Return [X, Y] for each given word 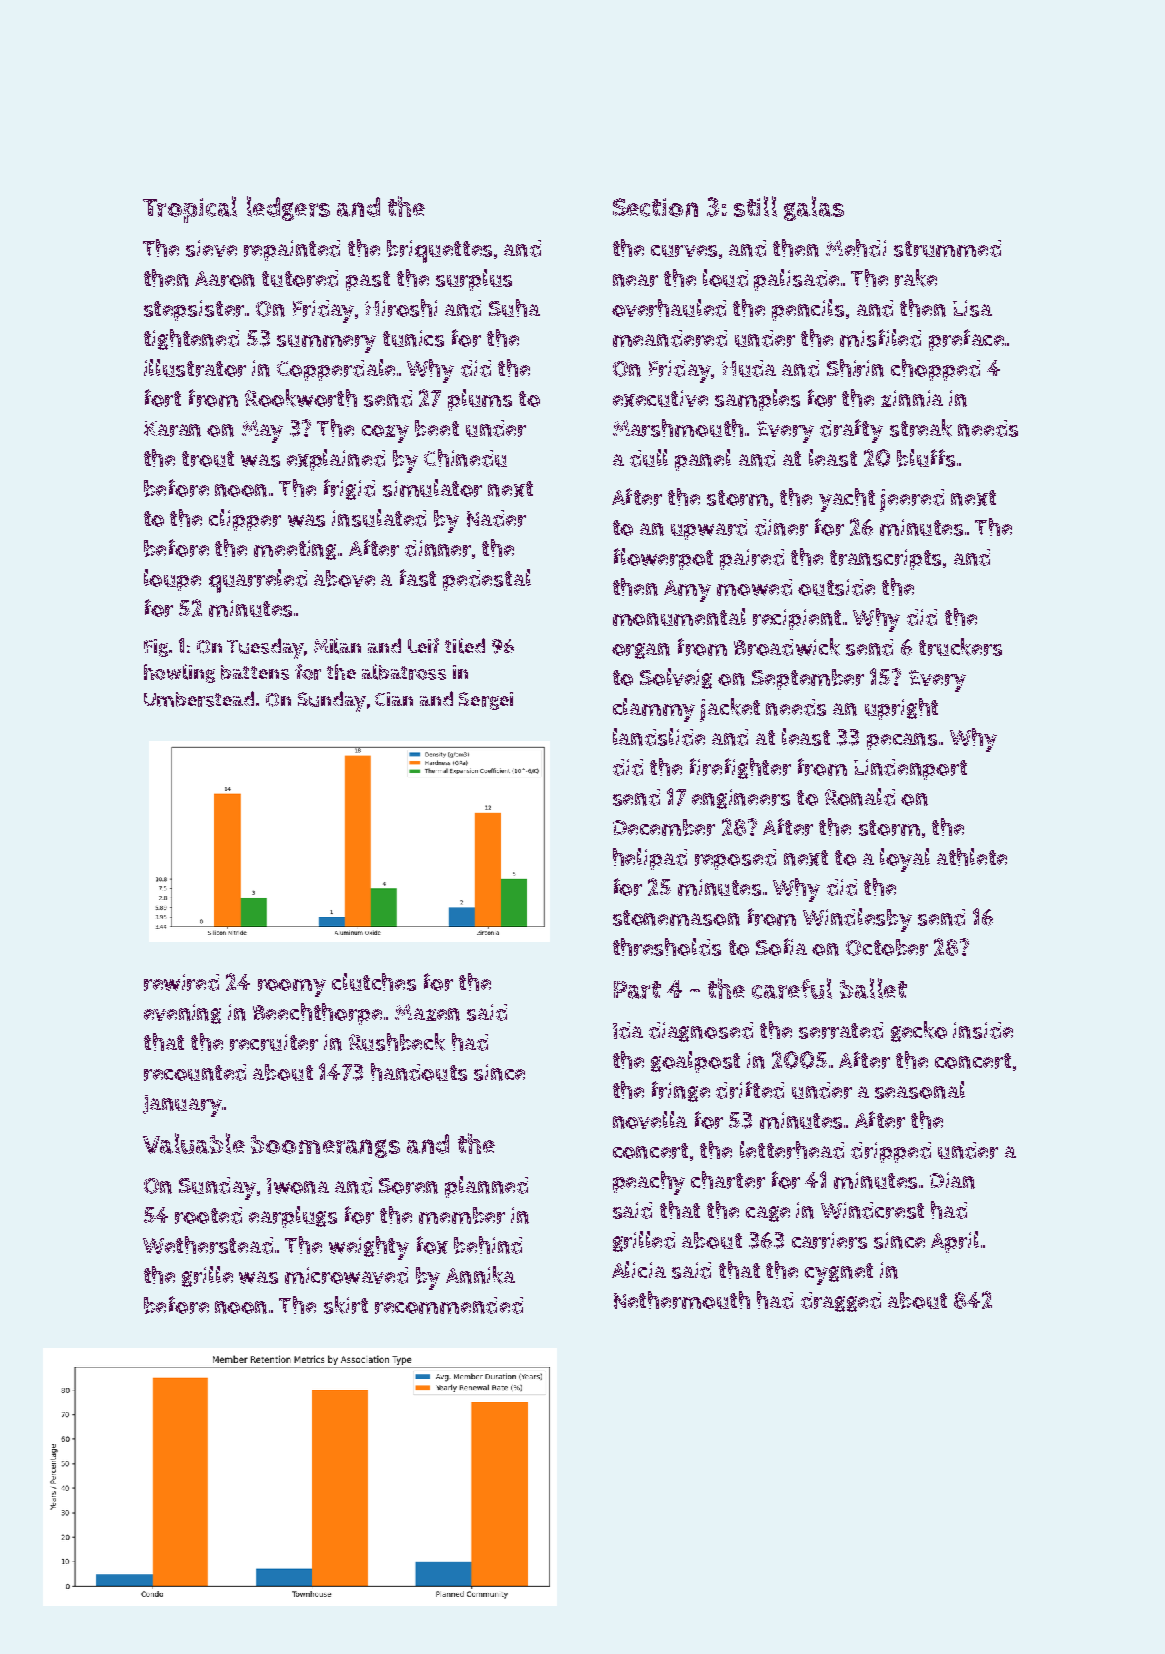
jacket [730, 710]
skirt [346, 1305]
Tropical [190, 209]
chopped [935, 370]
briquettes [439, 251]
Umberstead [199, 699]
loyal [905, 860]
